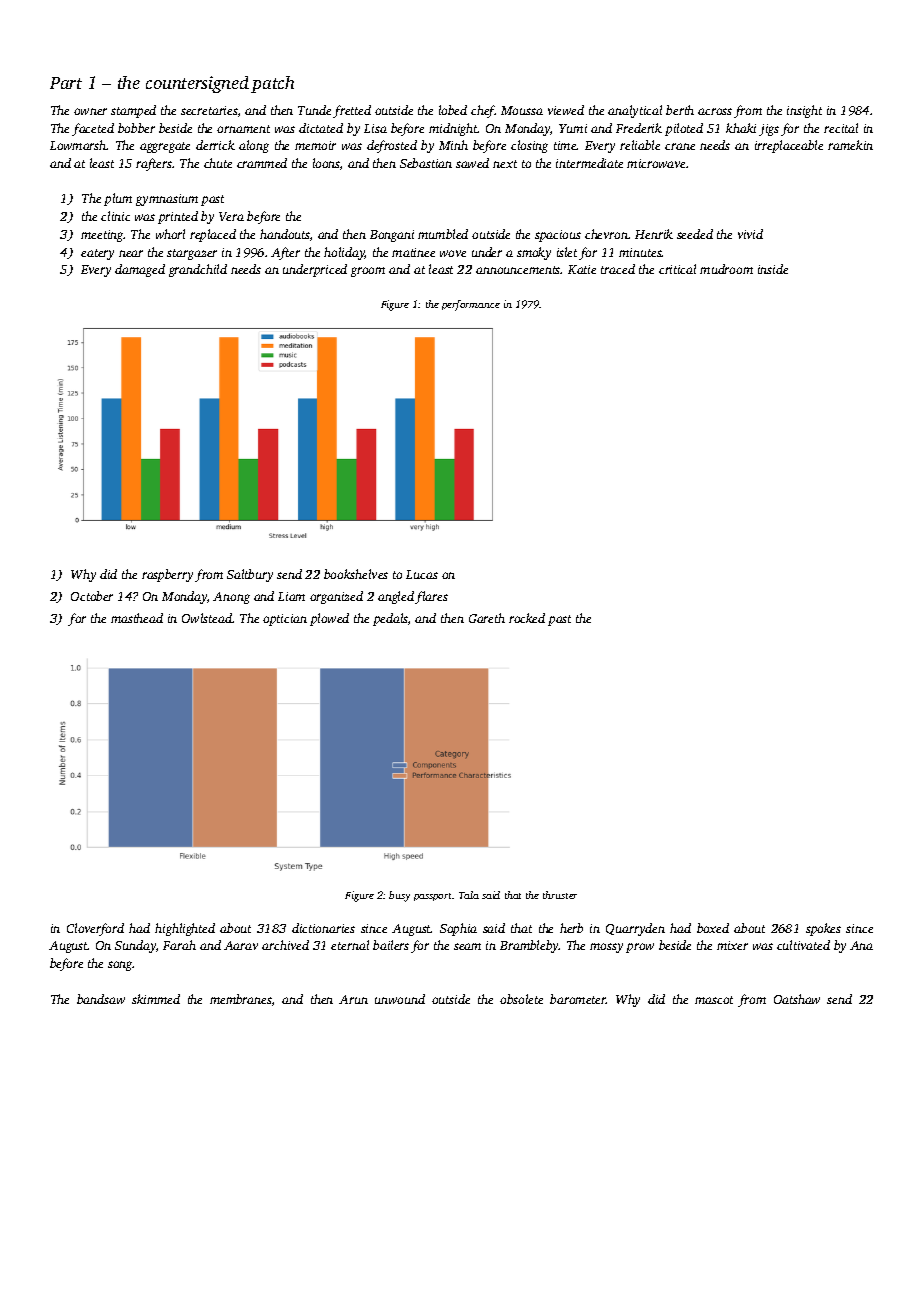 Image resolution: width=924 pixels, height=1308 pixels. What do you see at coordinates (773, 269) in the screenshot?
I see `inside` at bounding box center [773, 269].
